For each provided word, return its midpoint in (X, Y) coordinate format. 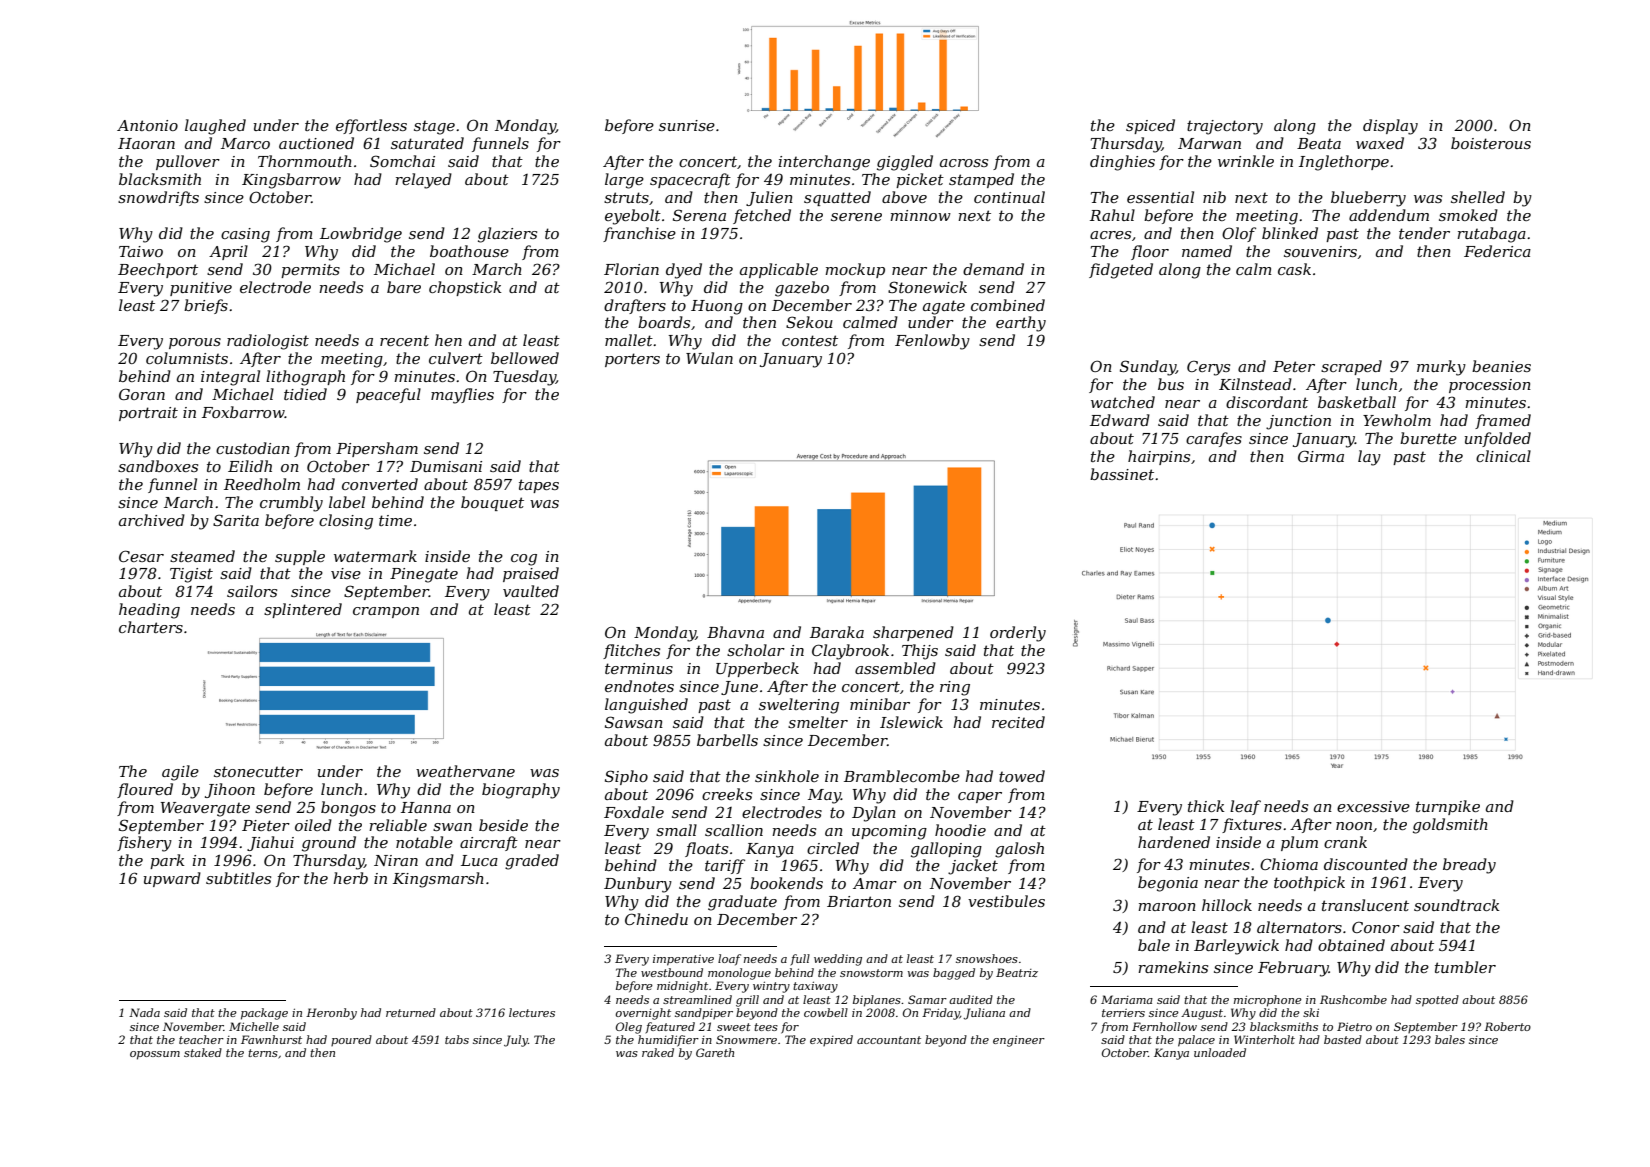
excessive (1373, 806)
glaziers (507, 235)
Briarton (859, 901)
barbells (727, 740)
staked (203, 1052)
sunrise (687, 125)
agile (180, 773)
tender (1424, 233)
